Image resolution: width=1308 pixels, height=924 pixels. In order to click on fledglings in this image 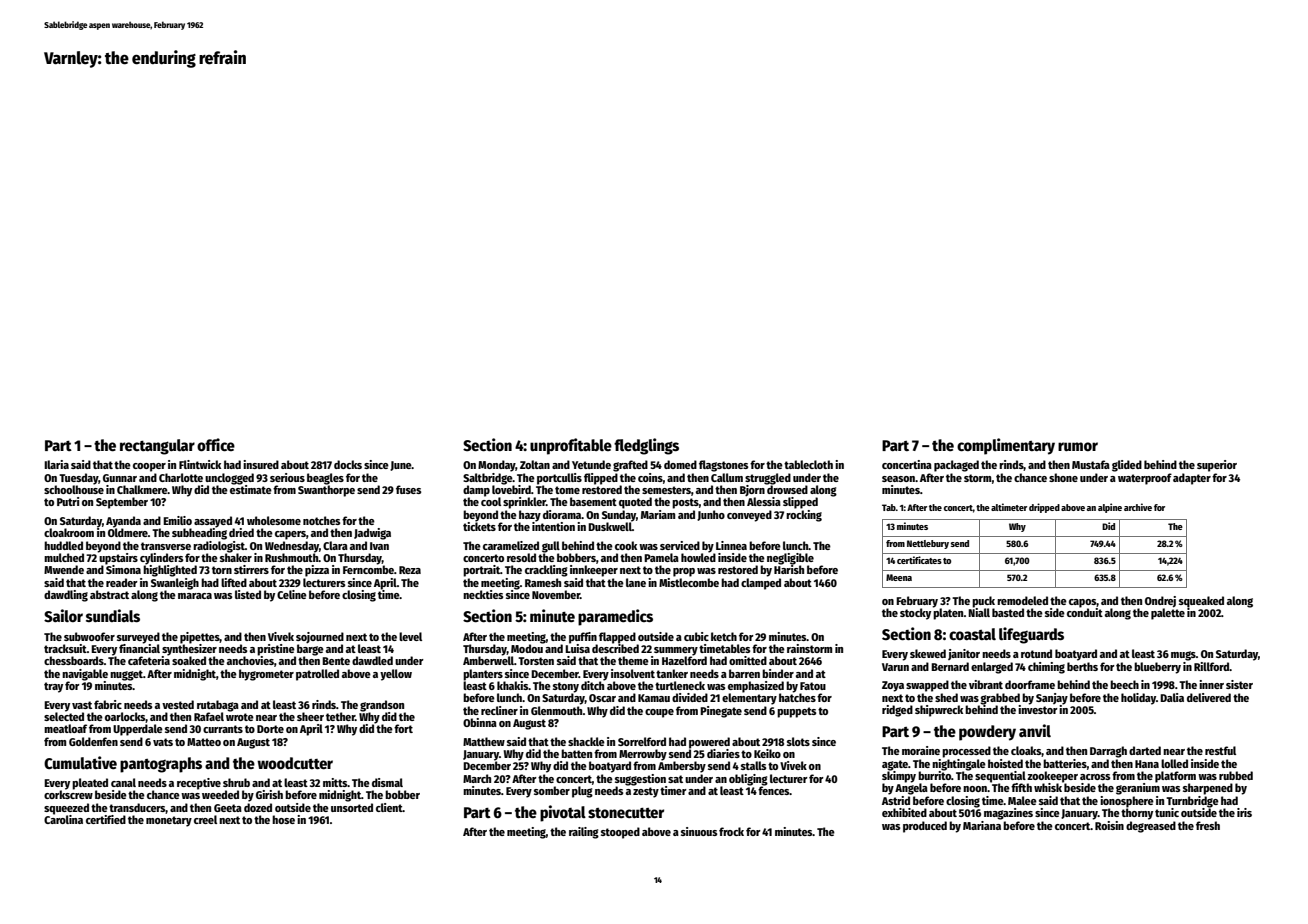, I will do `click(646, 446)`.
